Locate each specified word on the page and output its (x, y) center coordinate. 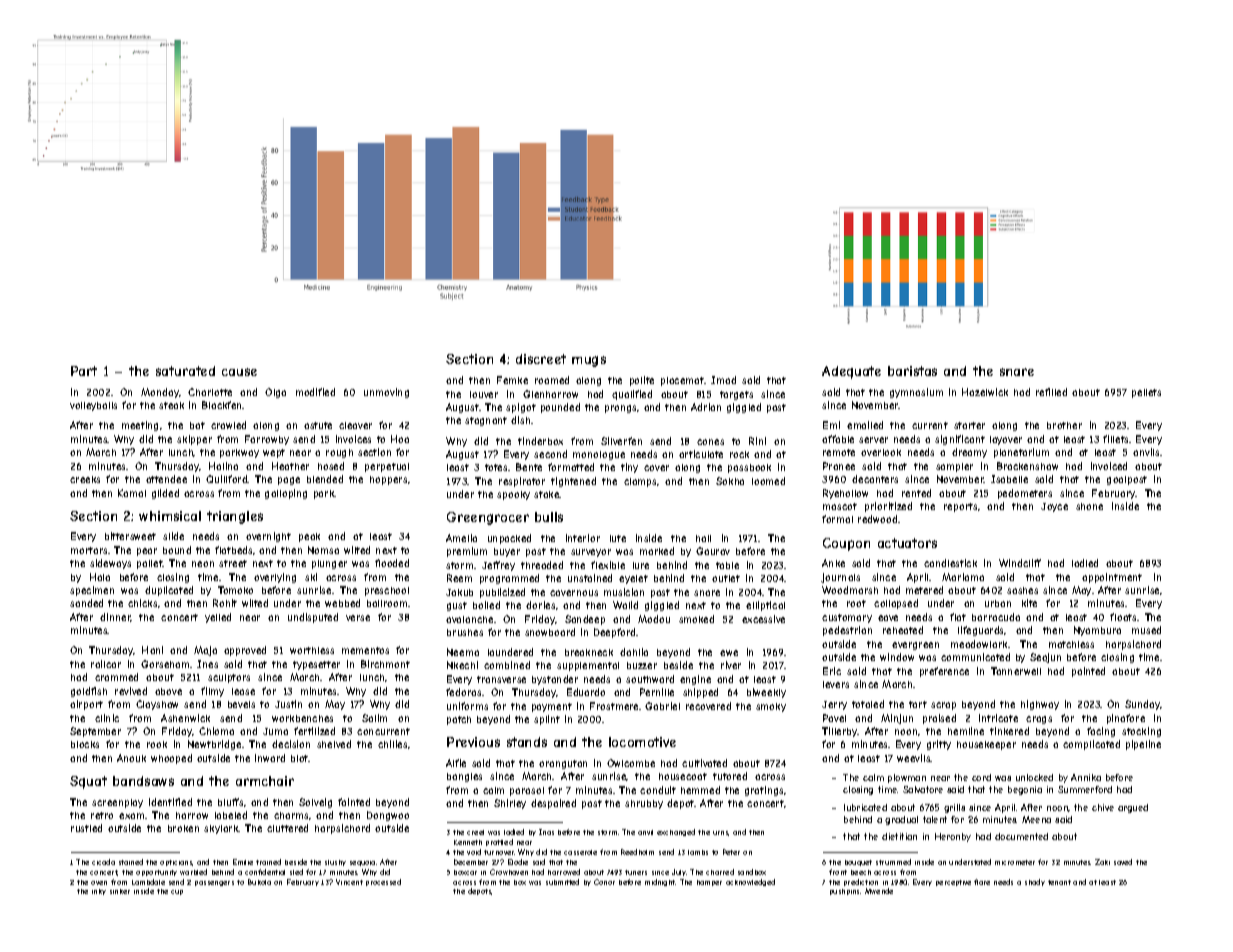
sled (296, 872)
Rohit (225, 603)
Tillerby (840, 732)
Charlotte (210, 392)
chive (1103, 807)
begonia (1025, 790)
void (474, 852)
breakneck (589, 652)
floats (1123, 617)
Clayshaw (157, 705)
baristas (912, 371)
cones (710, 442)
